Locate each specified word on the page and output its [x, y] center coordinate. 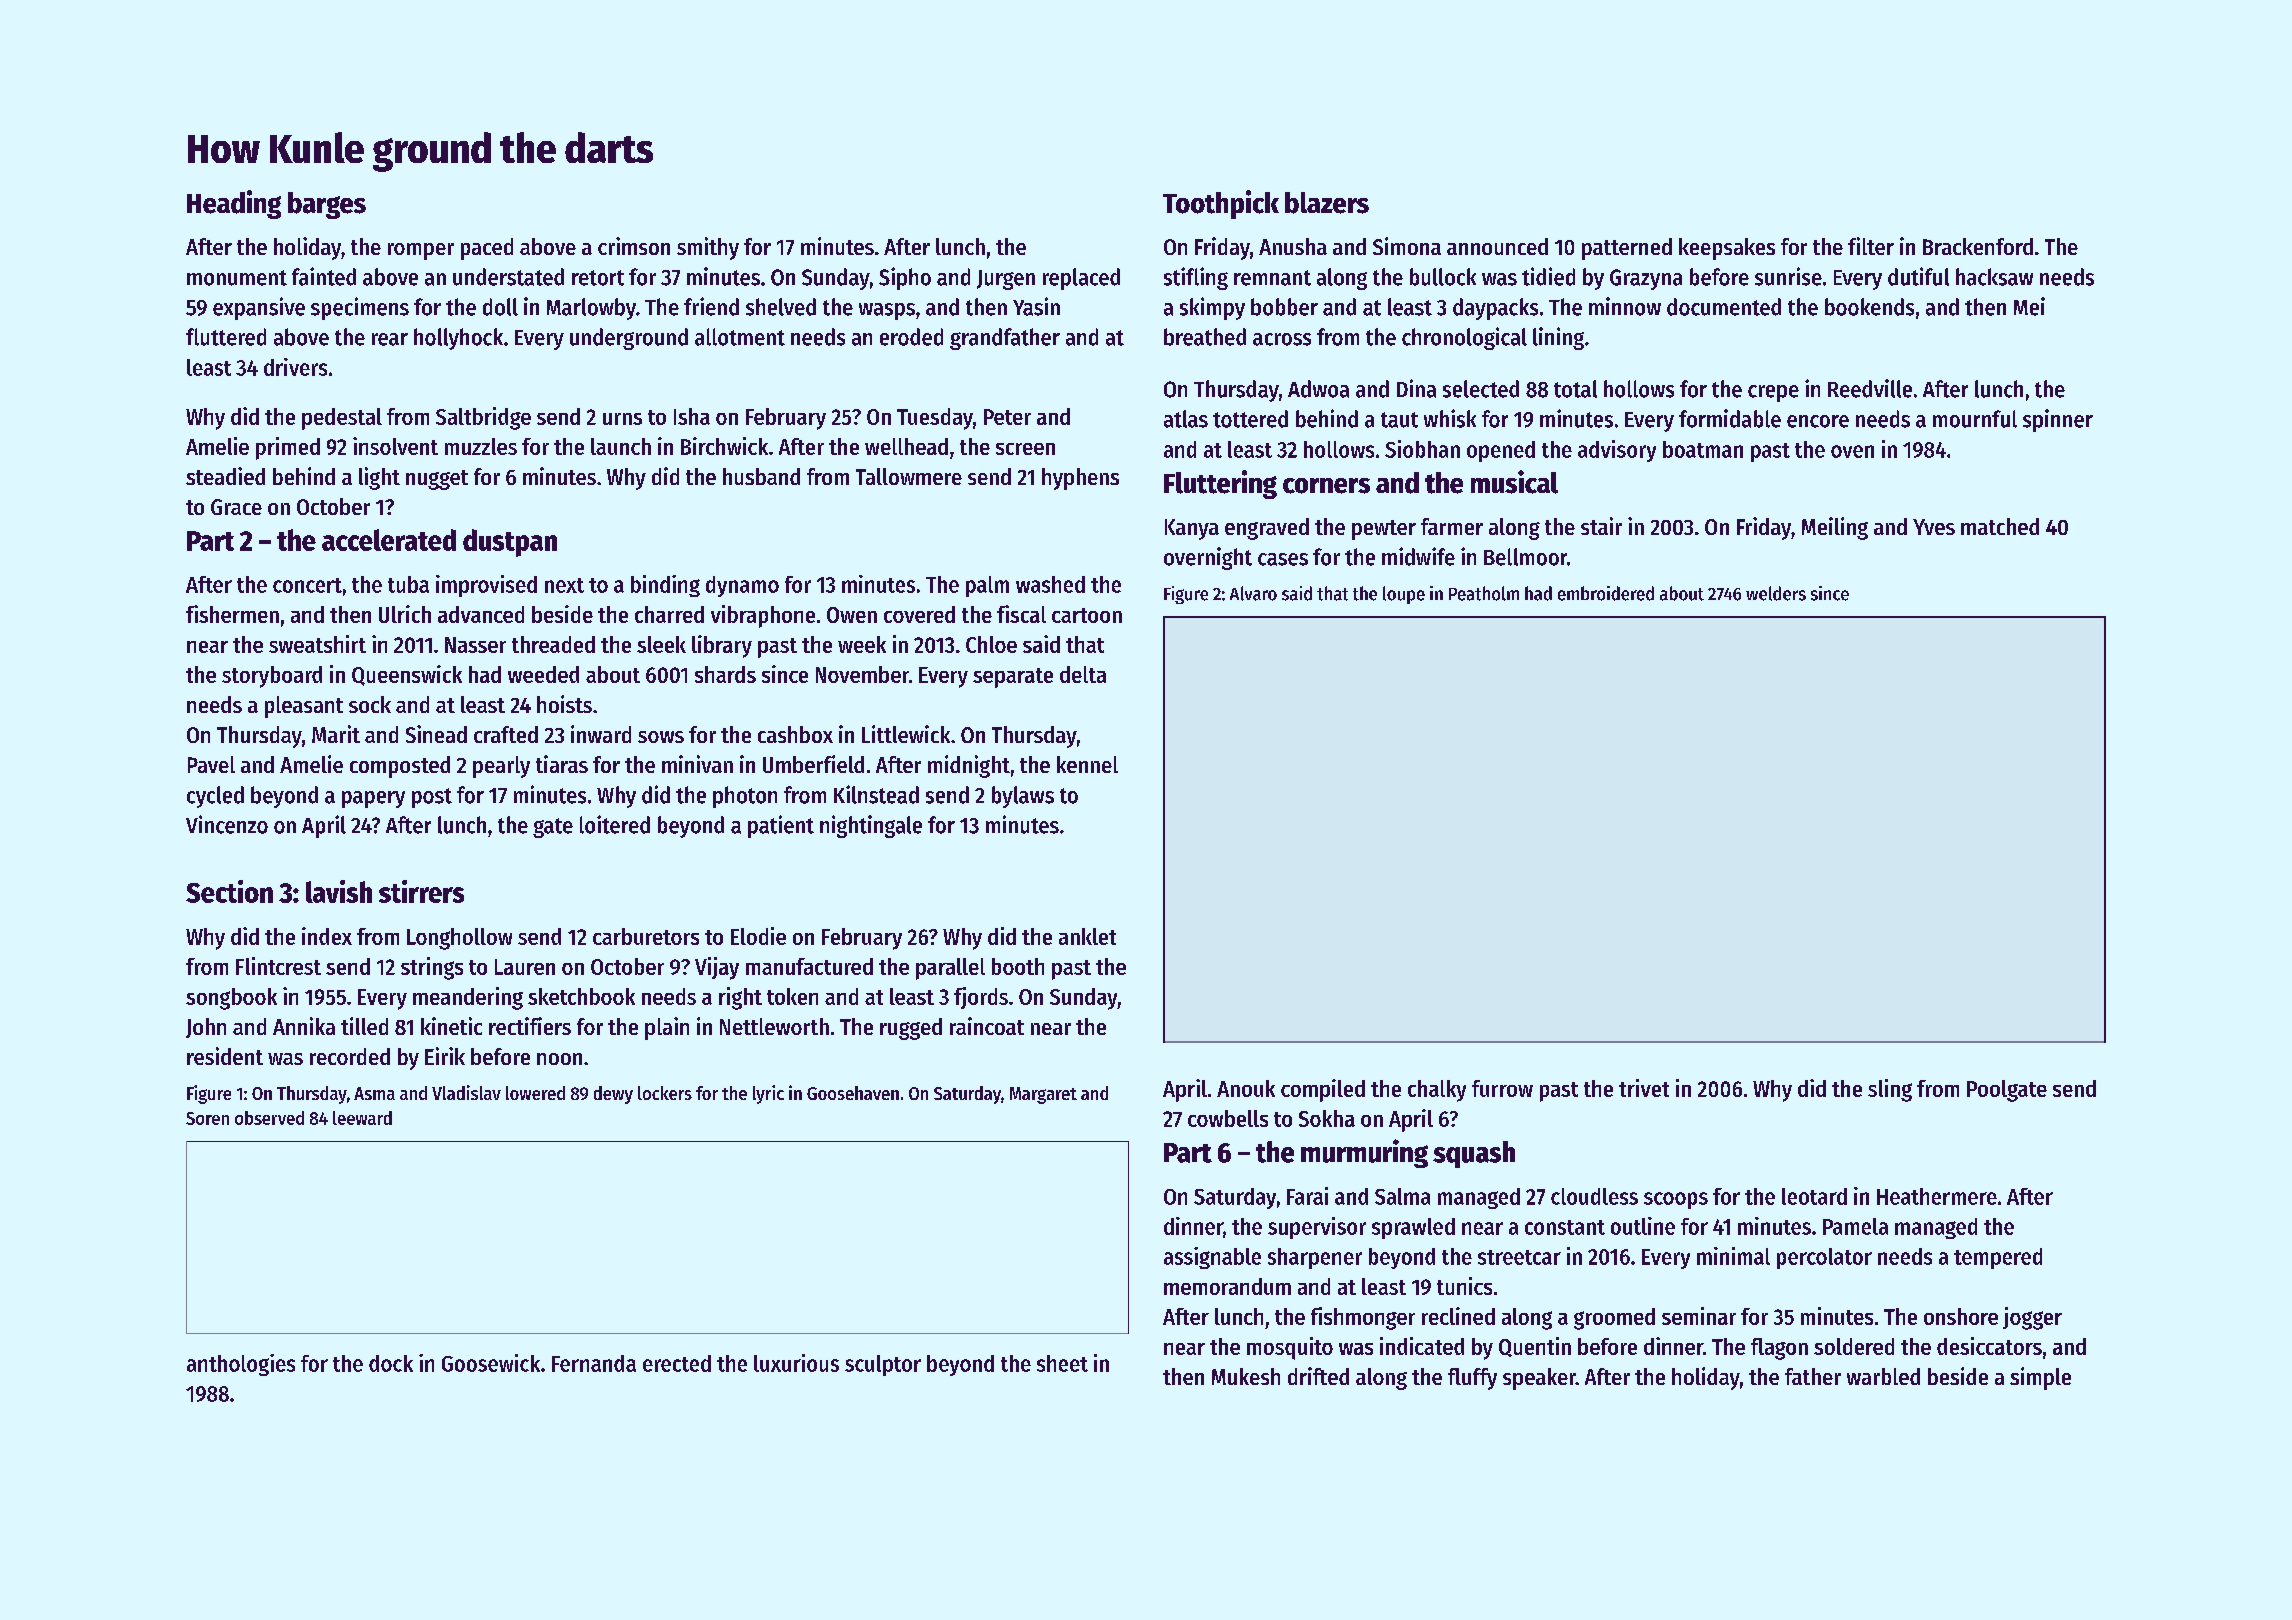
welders [1776, 593]
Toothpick [1221, 204]
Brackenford [1978, 246]
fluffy [1472, 1379]
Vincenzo [227, 824]
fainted [324, 276]
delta [1083, 674]
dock [391, 1363]
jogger [2032, 1318]
